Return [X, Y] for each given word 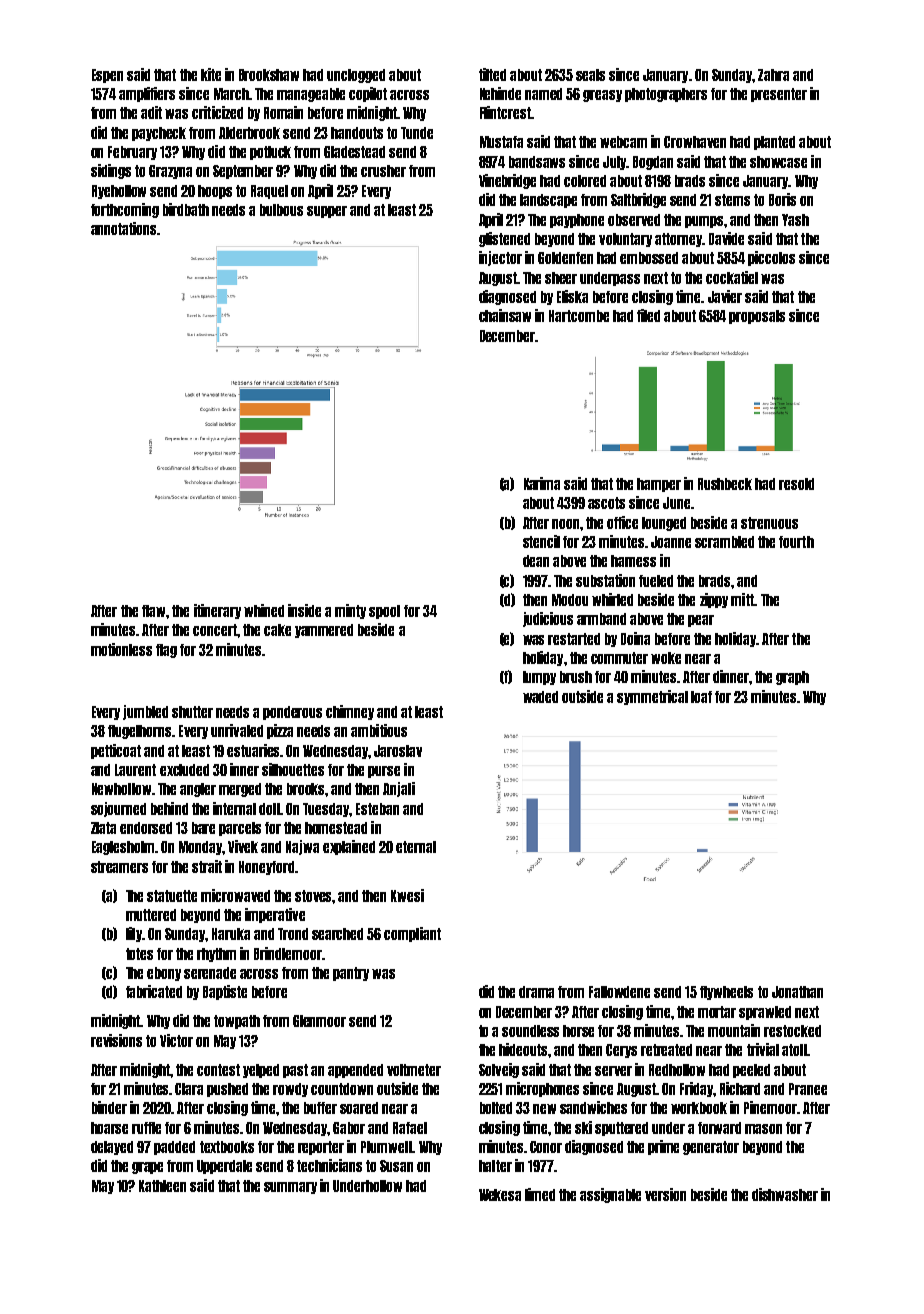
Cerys [621, 1051]
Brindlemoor [288, 953]
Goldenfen [565, 258]
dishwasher [785, 1194]
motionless [121, 649]
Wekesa [500, 1195]
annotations [123, 228]
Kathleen [162, 1186]
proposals [757, 317]
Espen [107, 76]
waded [540, 697]
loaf [701, 697]
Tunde [417, 133]
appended [355, 1071]
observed [634, 220]
